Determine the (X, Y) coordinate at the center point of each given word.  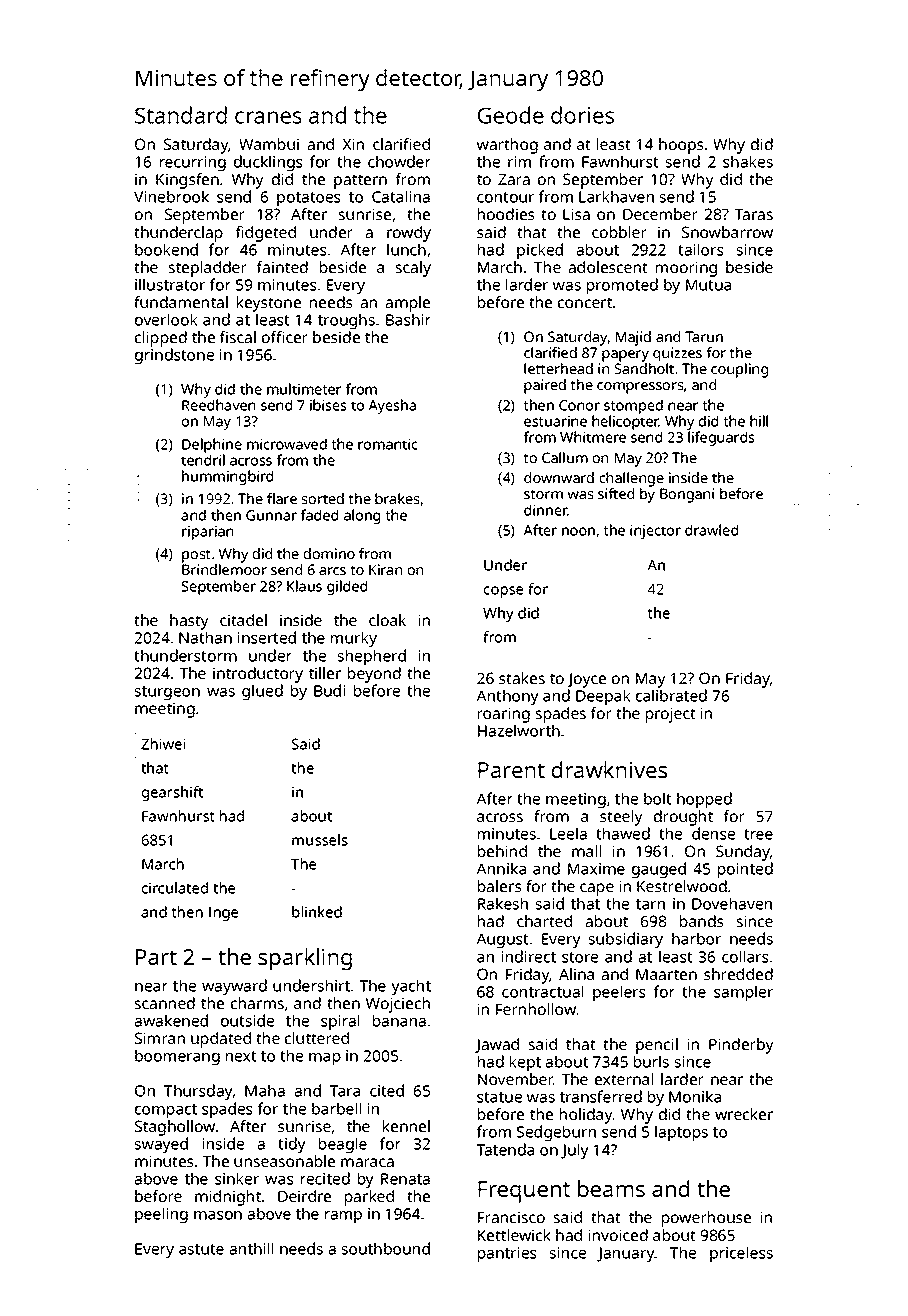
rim (519, 162)
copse (503, 592)
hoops (681, 146)
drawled (711, 530)
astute (201, 1249)
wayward (234, 987)
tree (758, 834)
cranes (268, 117)
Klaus (304, 586)
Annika (501, 868)
